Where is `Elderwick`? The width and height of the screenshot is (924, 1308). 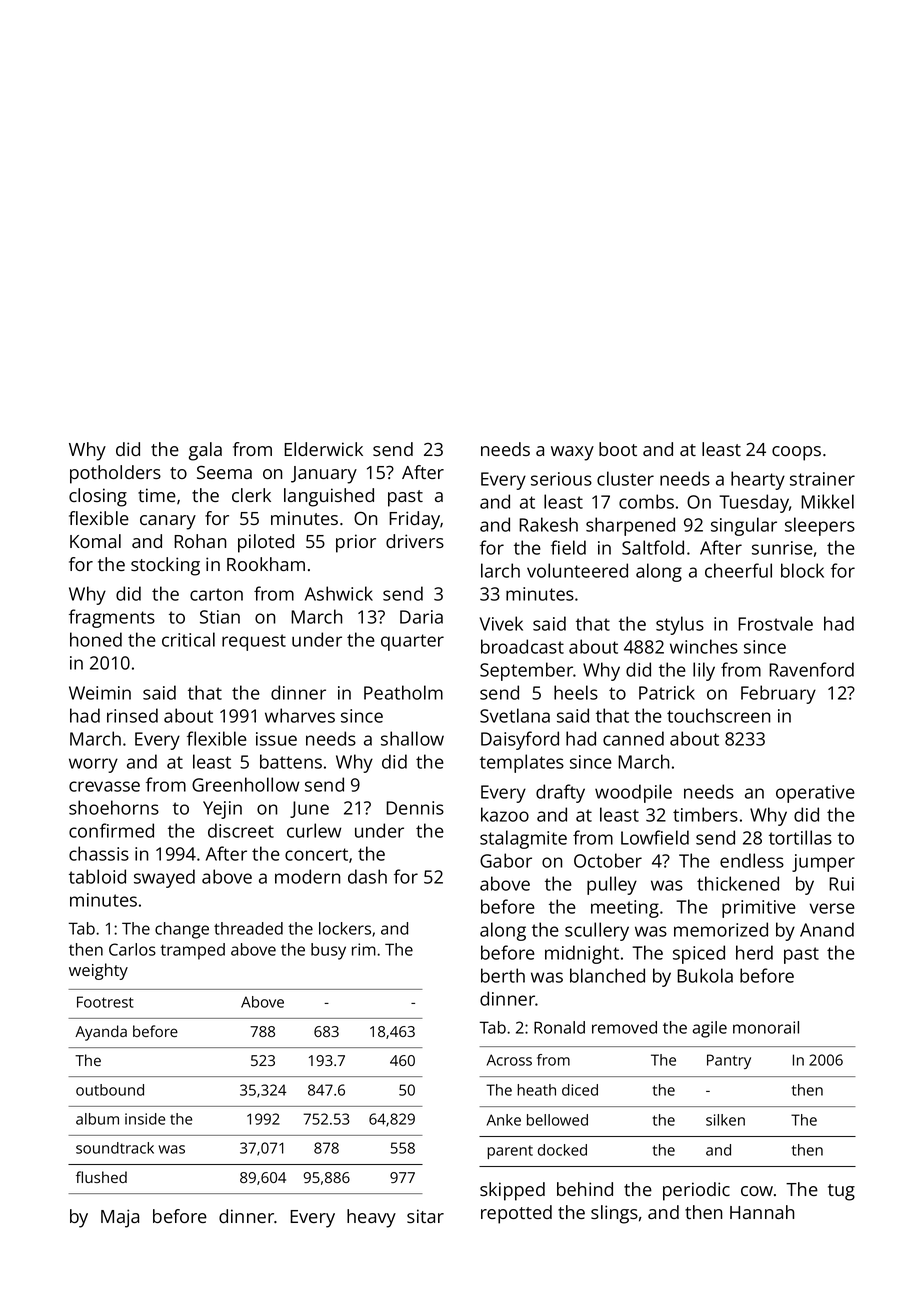
Elderwick is located at coordinates (323, 449).
